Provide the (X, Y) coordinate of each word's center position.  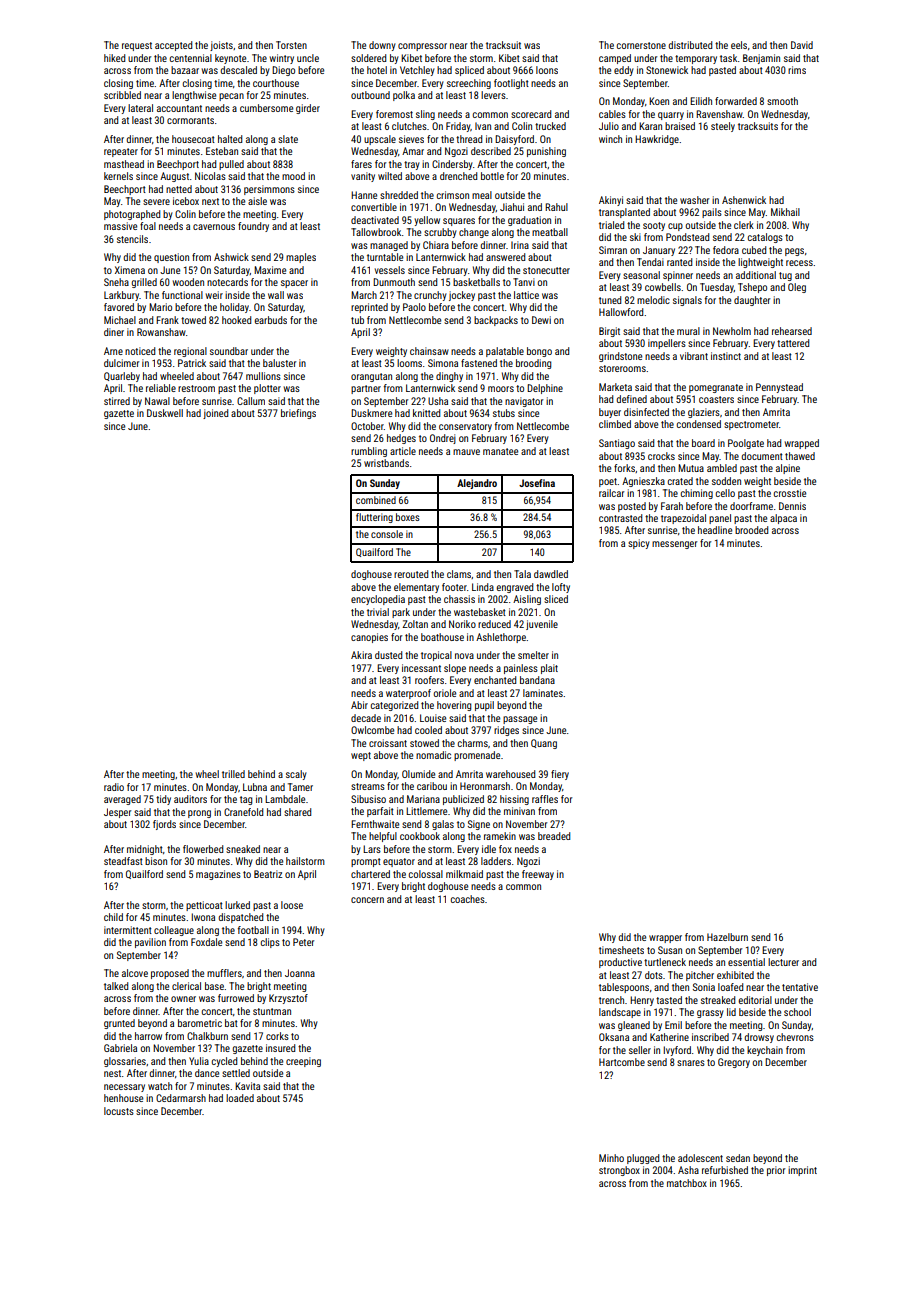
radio (114, 787)
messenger (674, 545)
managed (389, 246)
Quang (544, 744)
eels (739, 45)
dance (207, 1073)
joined (215, 414)
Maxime (270, 270)
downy (382, 46)
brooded (751, 530)
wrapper (665, 939)
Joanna (300, 973)
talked (116, 986)
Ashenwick (744, 200)
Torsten (291, 45)
